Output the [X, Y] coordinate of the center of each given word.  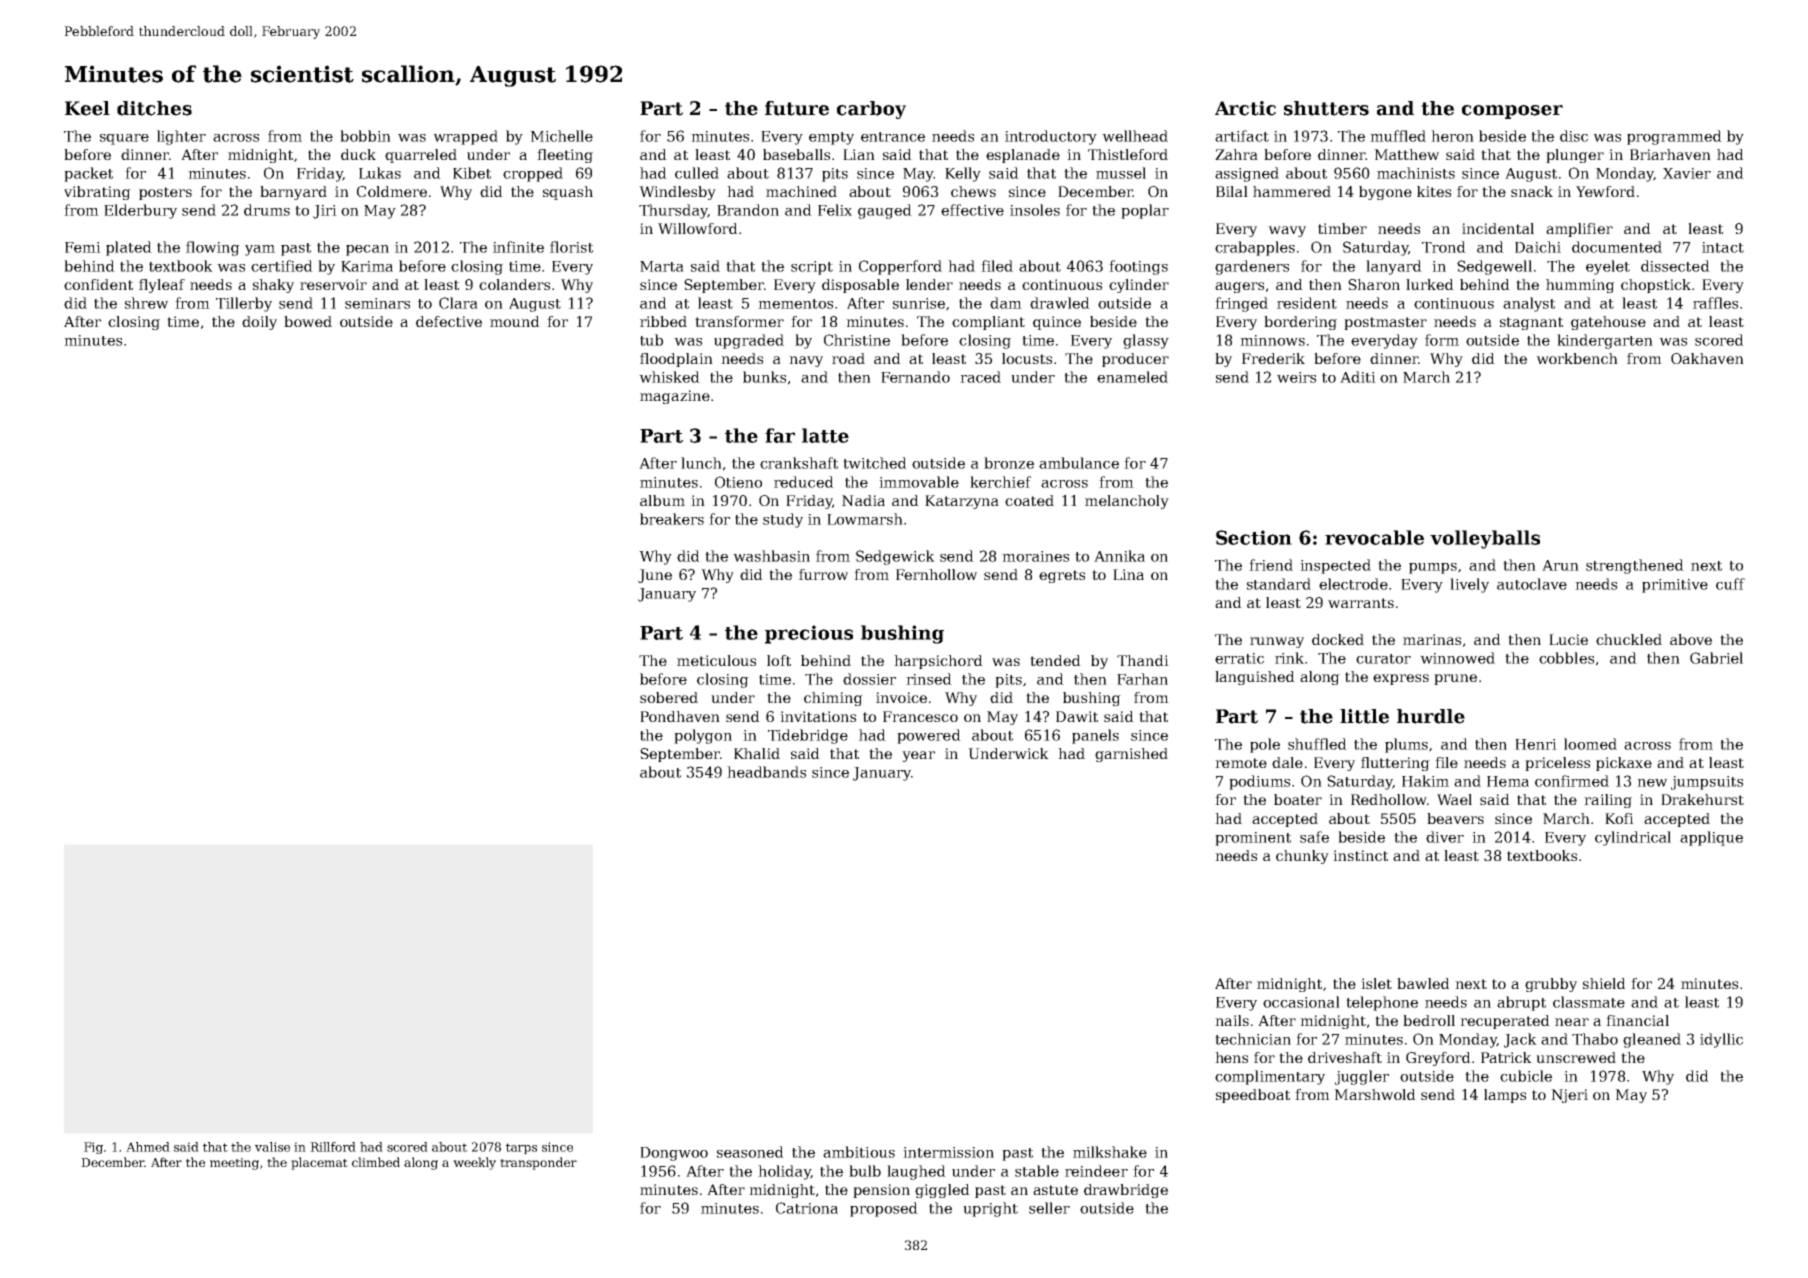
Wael [1454, 799]
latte [825, 435]
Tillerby [244, 304]
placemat [319, 1163]
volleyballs [1485, 539]
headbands [766, 772]
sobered [669, 697]
